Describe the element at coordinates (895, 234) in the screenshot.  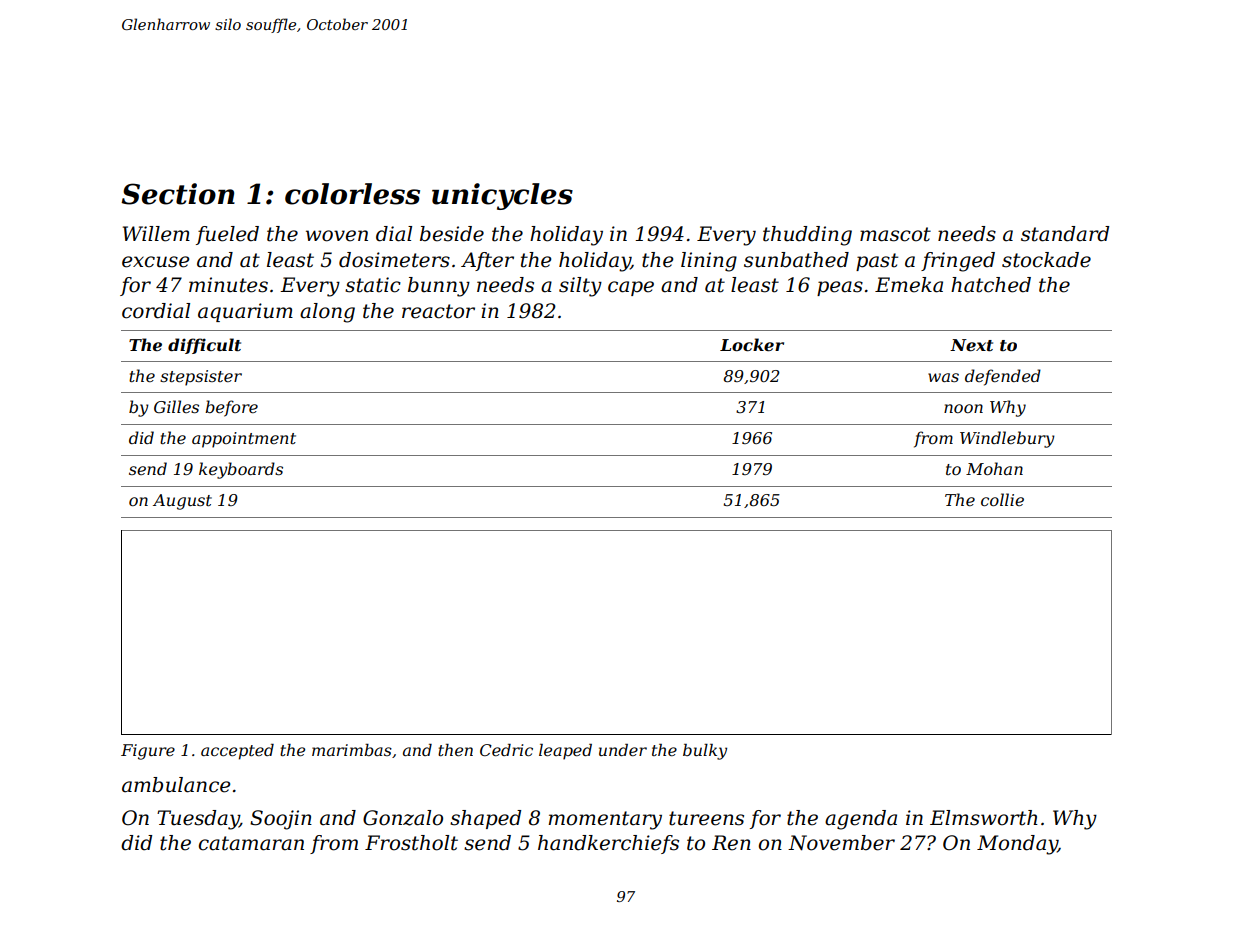
I see `mascot` at that location.
